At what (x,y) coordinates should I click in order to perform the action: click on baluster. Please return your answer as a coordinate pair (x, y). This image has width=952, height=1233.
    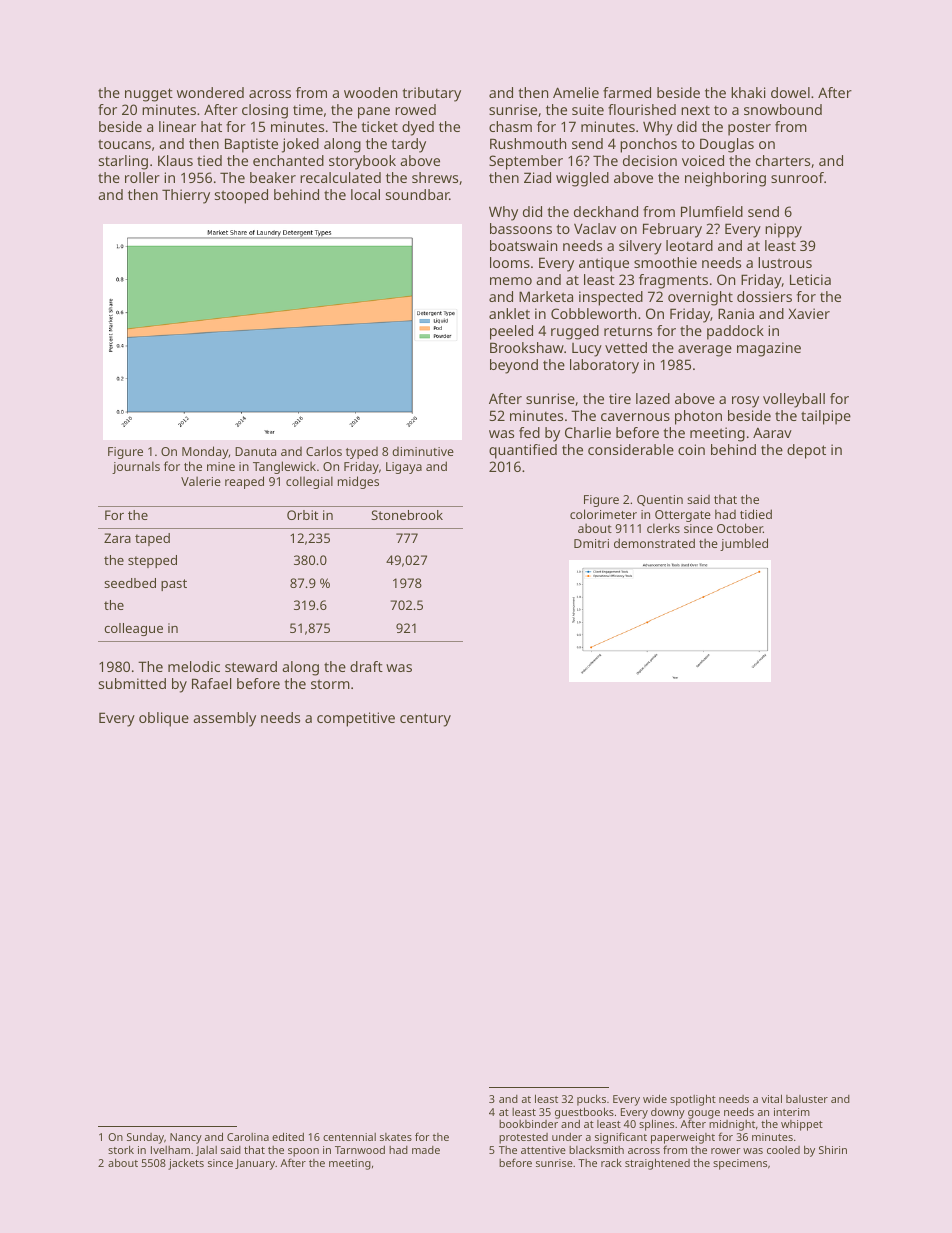
    Looking at the image, I should click on (807, 1099).
